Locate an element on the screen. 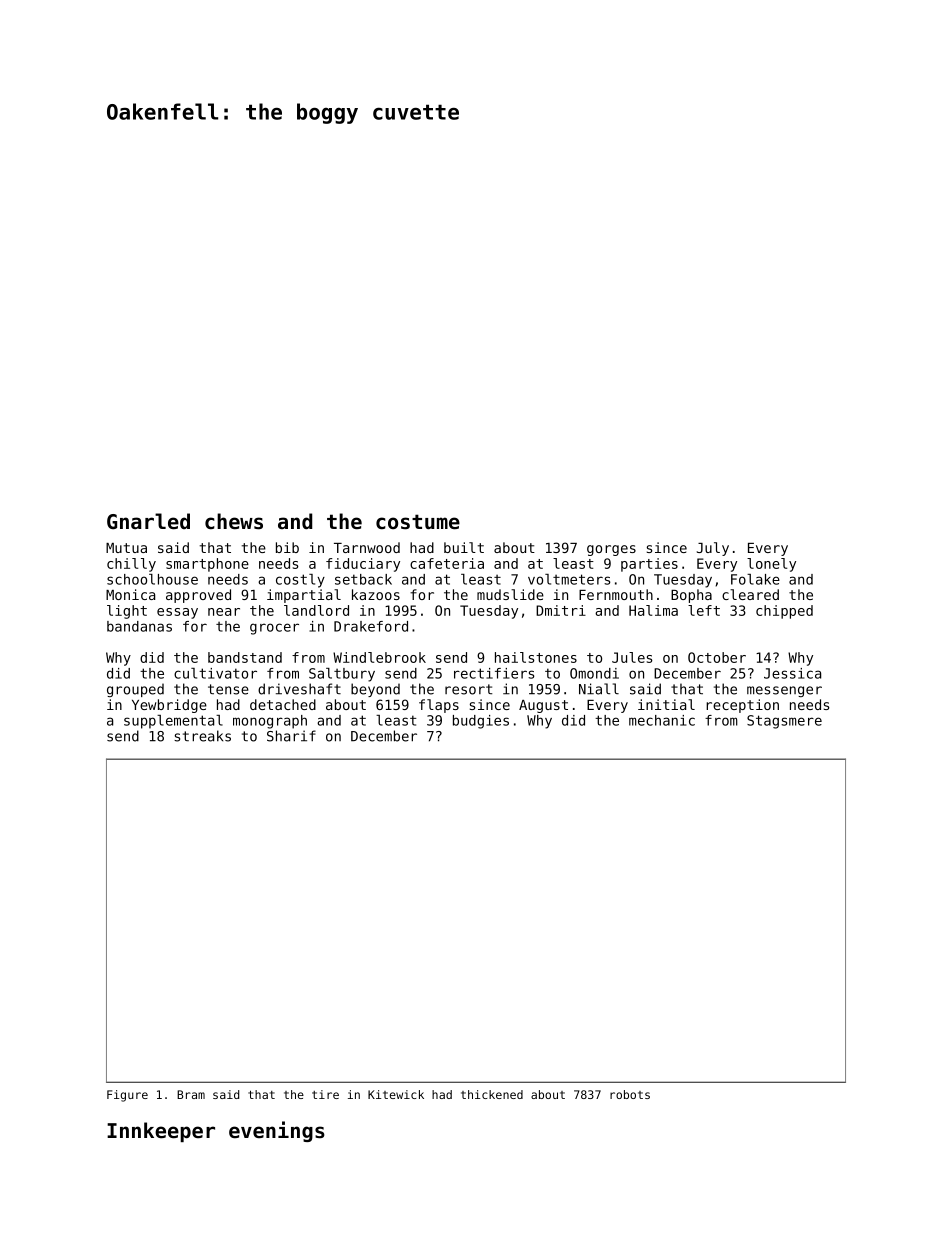 The image size is (952, 1233). streaks is located at coordinates (202, 736).
